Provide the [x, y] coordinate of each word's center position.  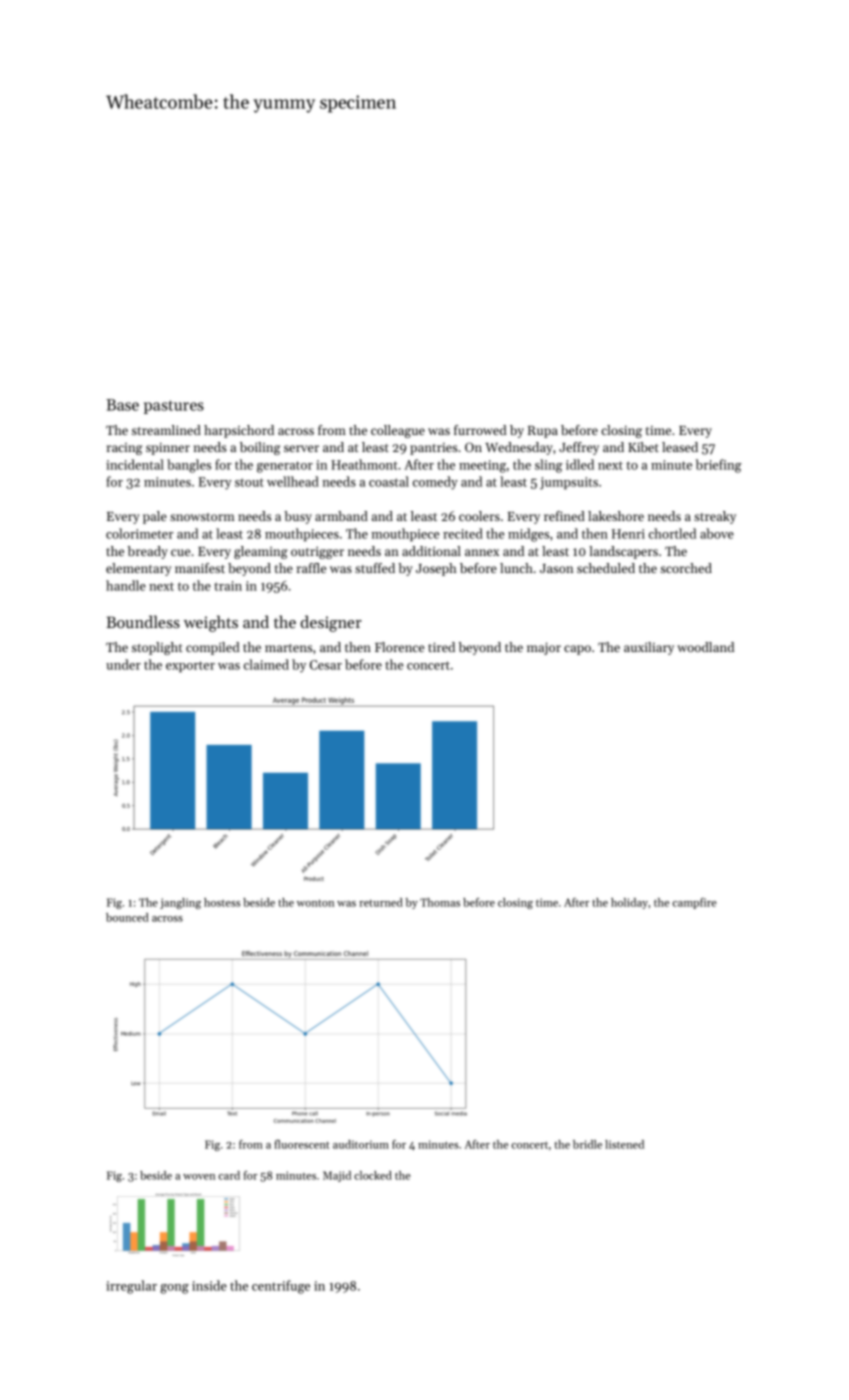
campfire [694, 903]
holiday [629, 903]
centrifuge [281, 1287]
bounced [127, 917]
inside [209, 1285]
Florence [399, 647]
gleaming [261, 552]
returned [381, 902]
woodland [705, 647]
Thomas [440, 902]
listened [624, 1144]
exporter [190, 666]
